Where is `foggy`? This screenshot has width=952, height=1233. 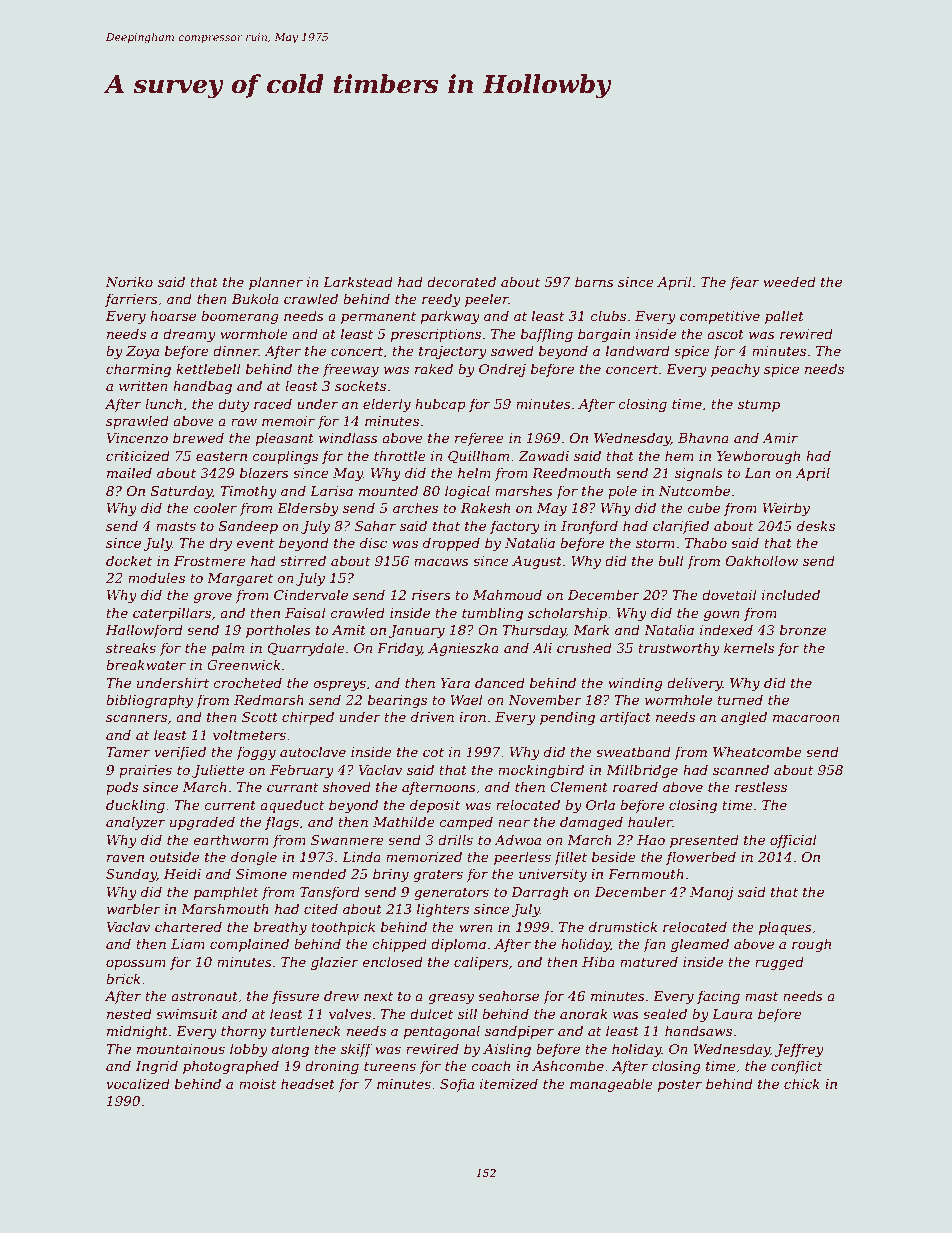
foggy is located at coordinates (256, 753).
